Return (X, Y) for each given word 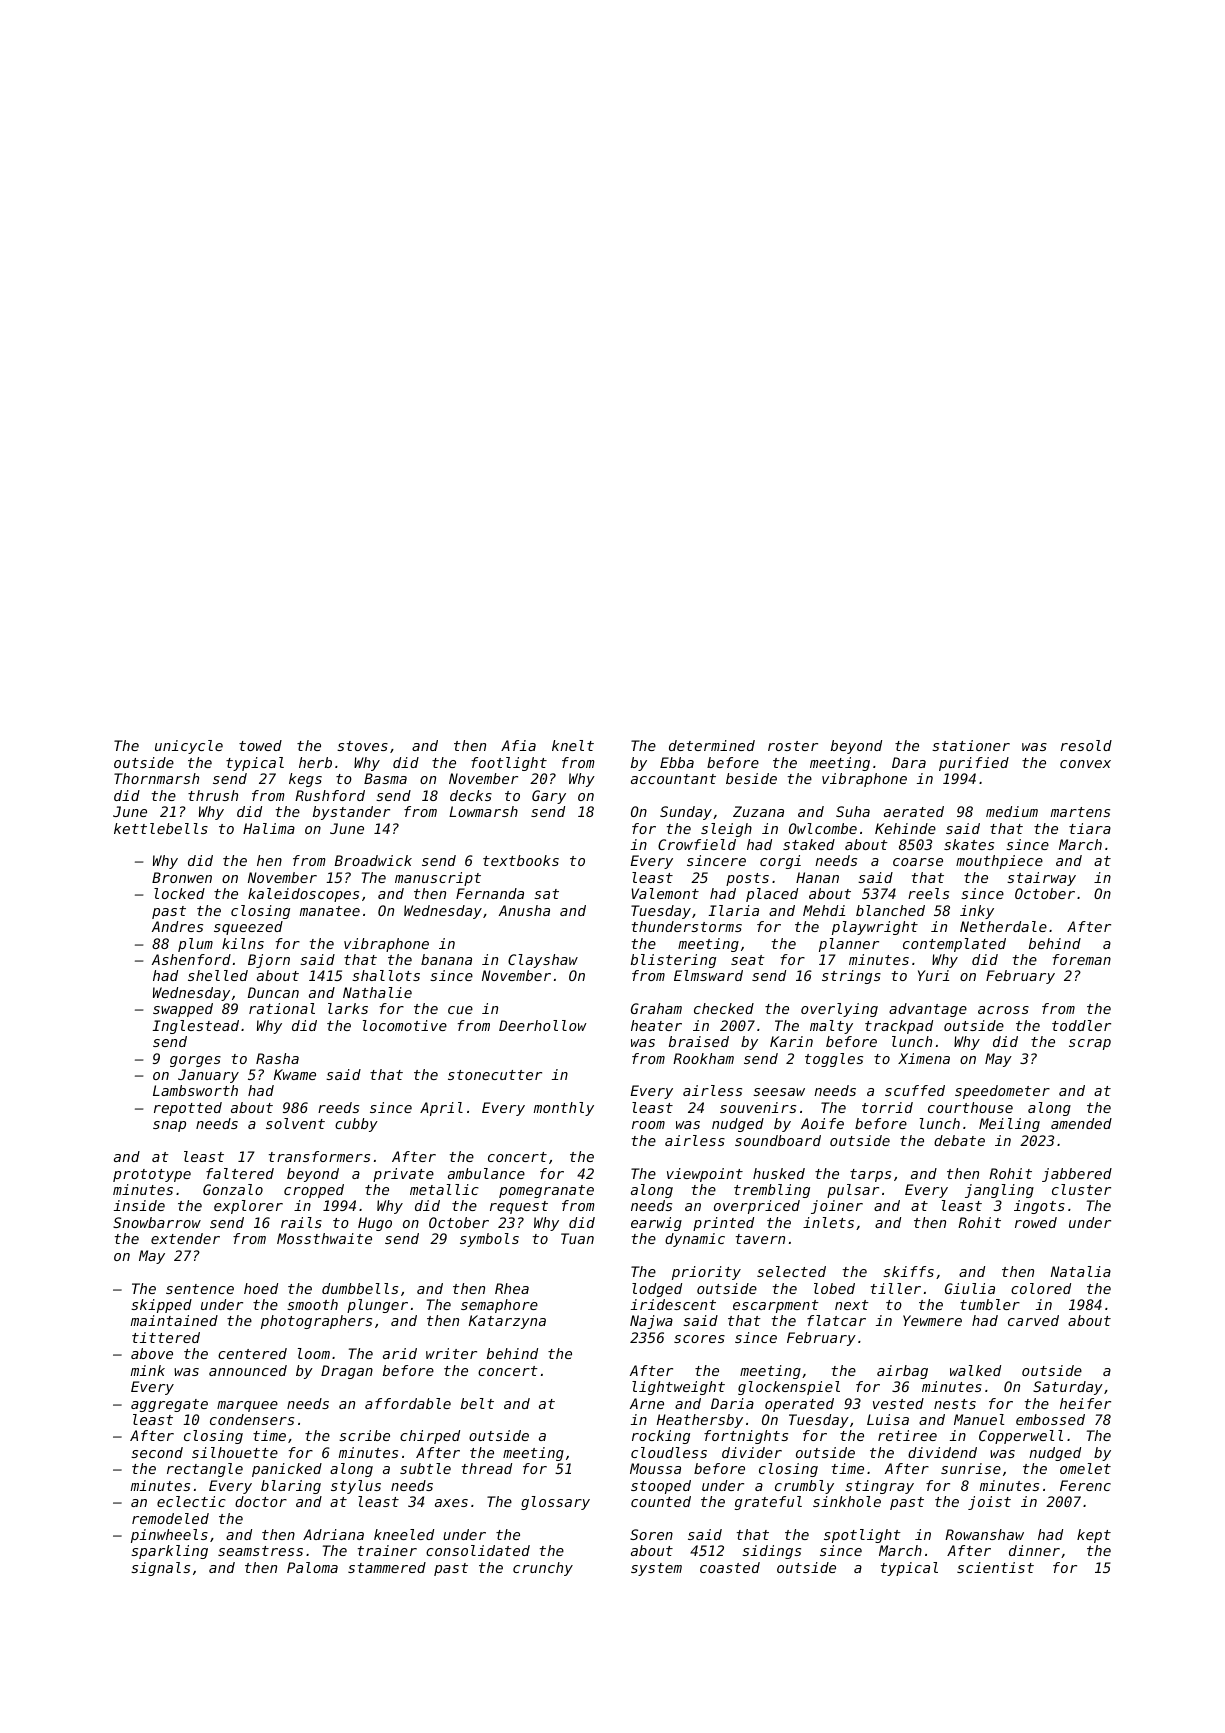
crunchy (543, 1569)
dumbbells (360, 1288)
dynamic (695, 1240)
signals (160, 1569)
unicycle (189, 747)
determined (712, 745)
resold (1086, 745)
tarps (870, 1175)
